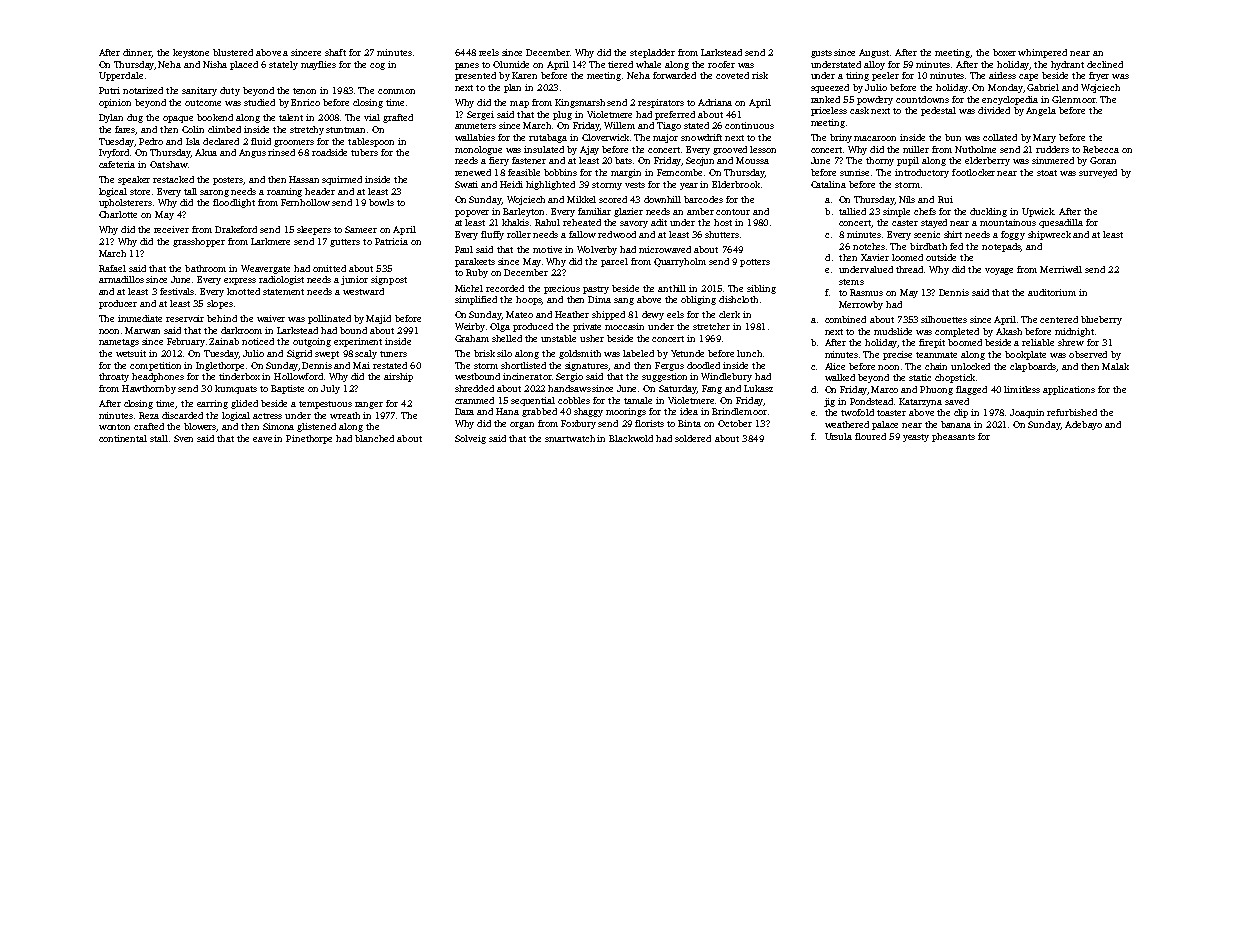  Describe the element at coordinates (119, 343) in the document. I see `nametags` at that location.
